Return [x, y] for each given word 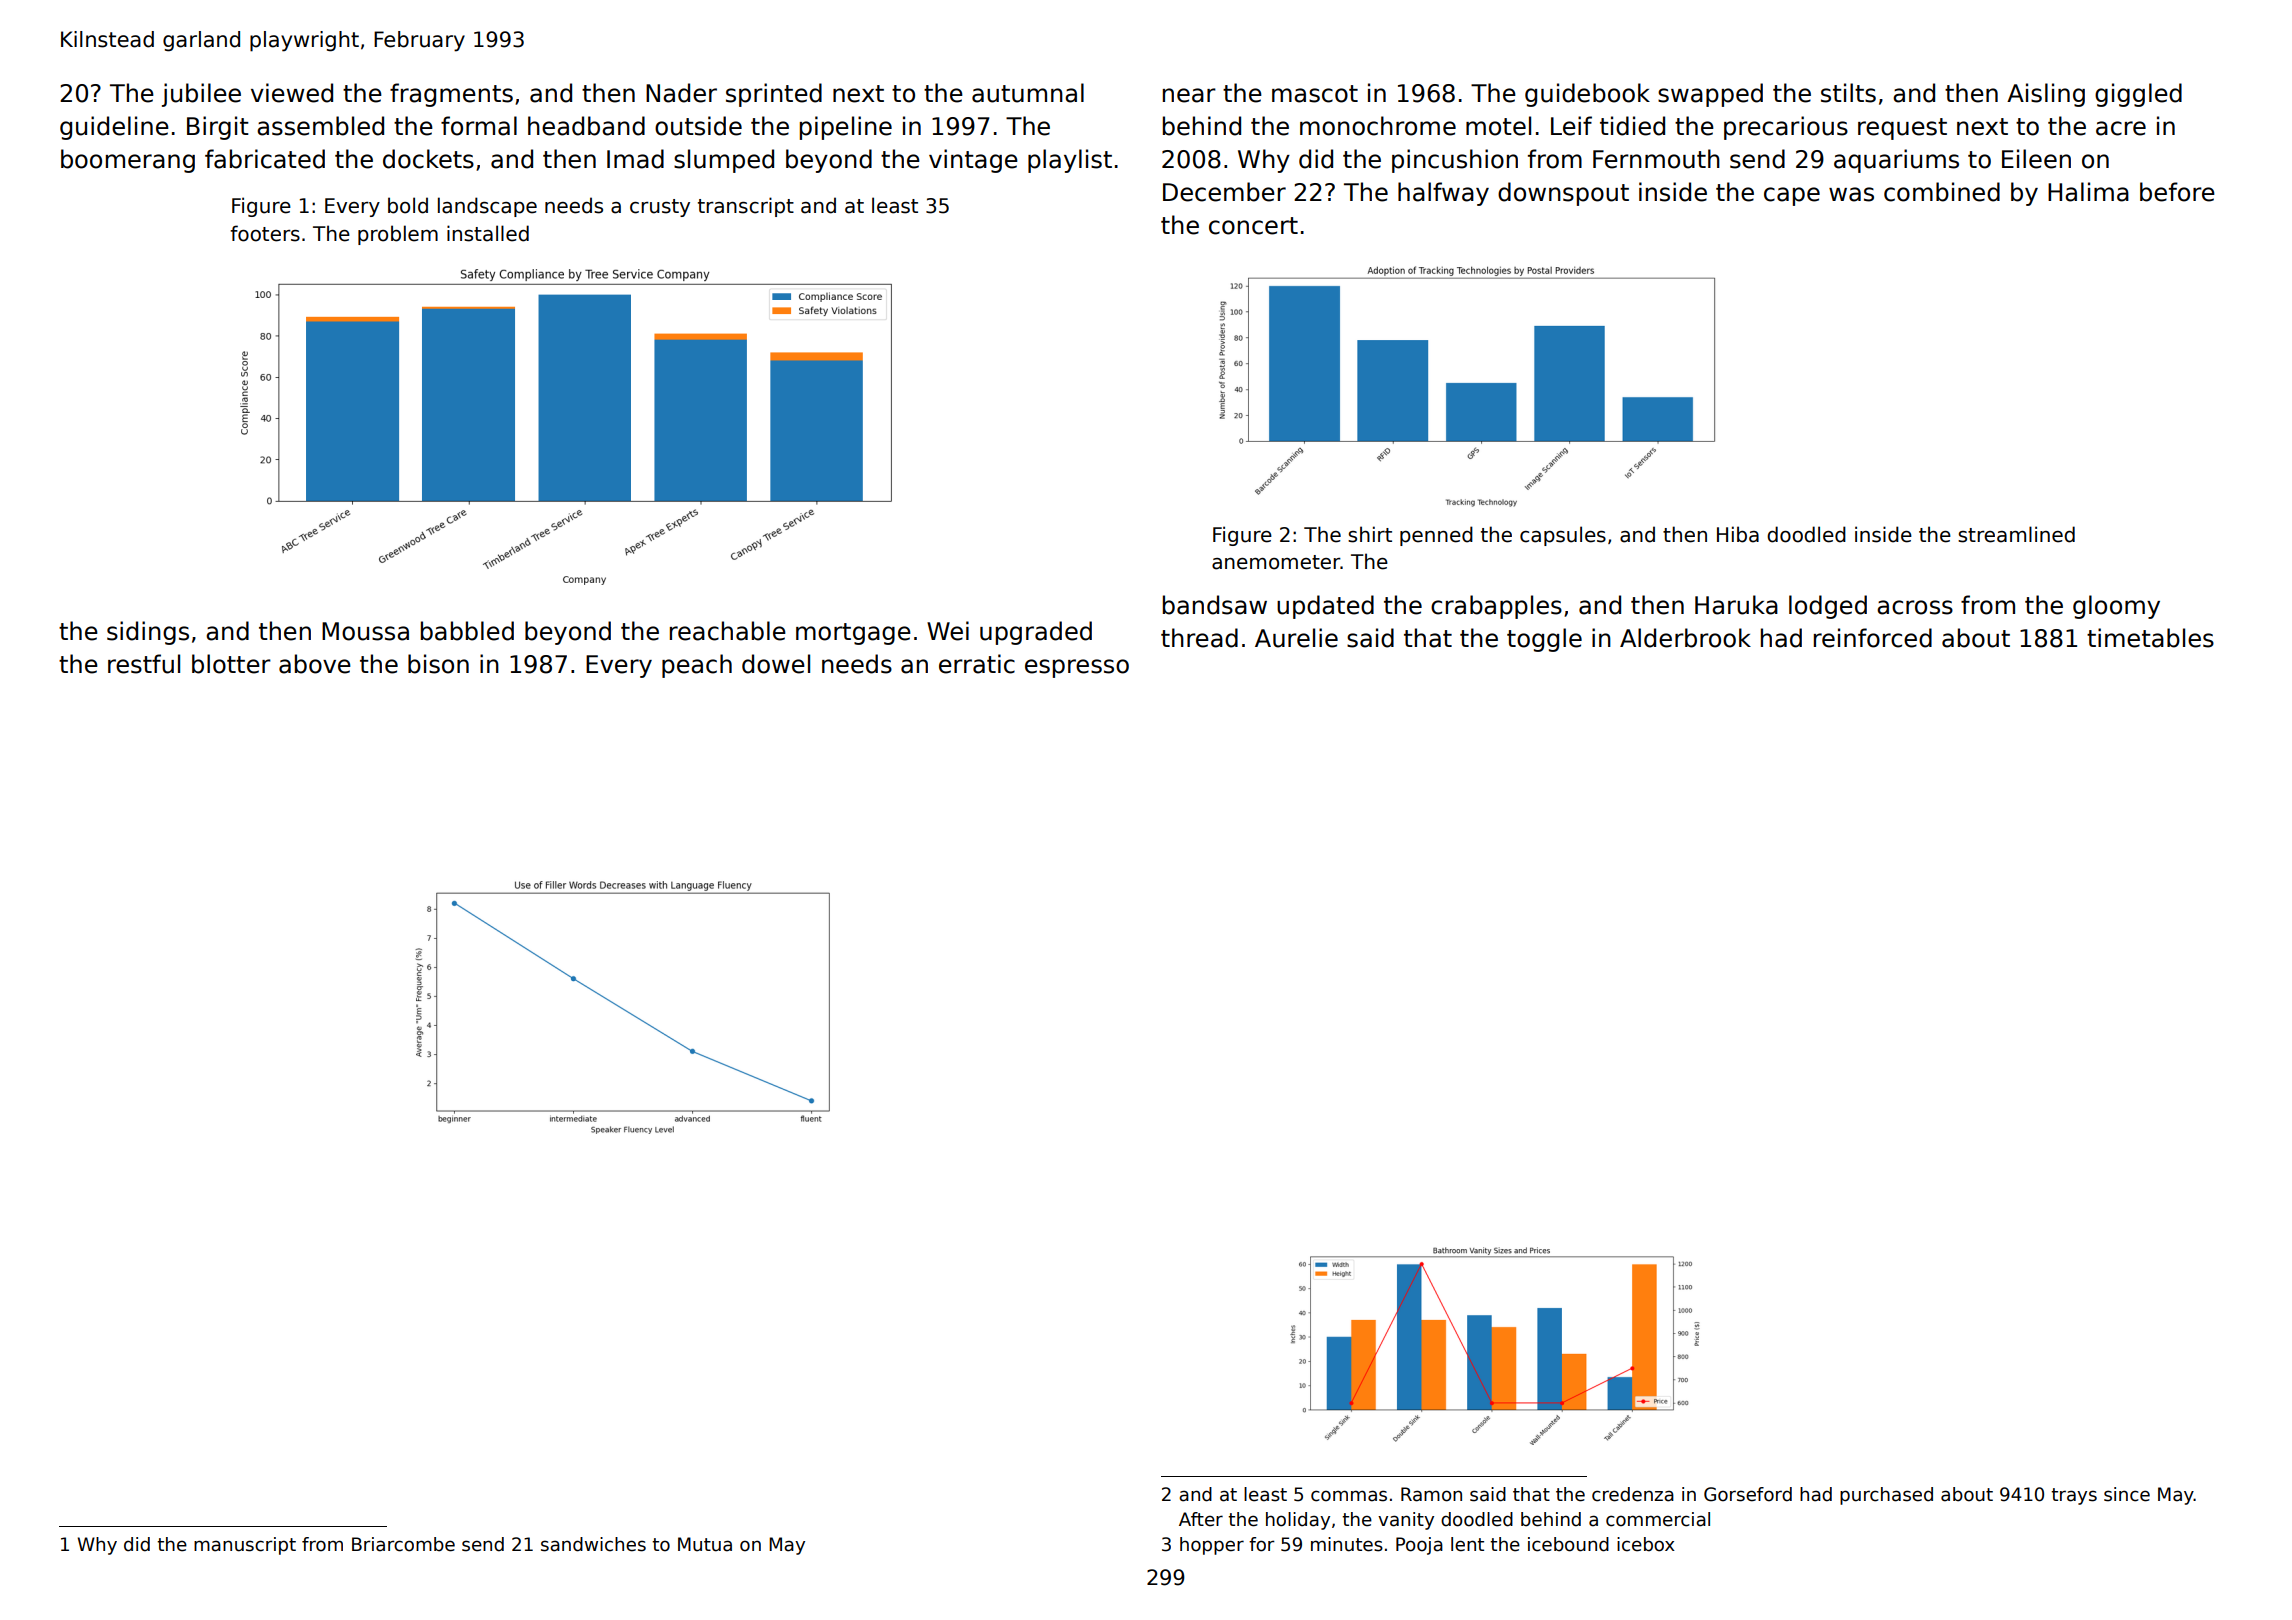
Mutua [705, 1544]
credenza [1633, 1494]
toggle [1544, 640]
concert [1253, 226]
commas [1349, 1496]
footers [265, 233]
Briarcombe [403, 1544]
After [1201, 1519]
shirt [1370, 534]
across [1915, 607]
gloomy [2116, 607]
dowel [776, 664]
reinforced [1873, 638]
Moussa [365, 631]
